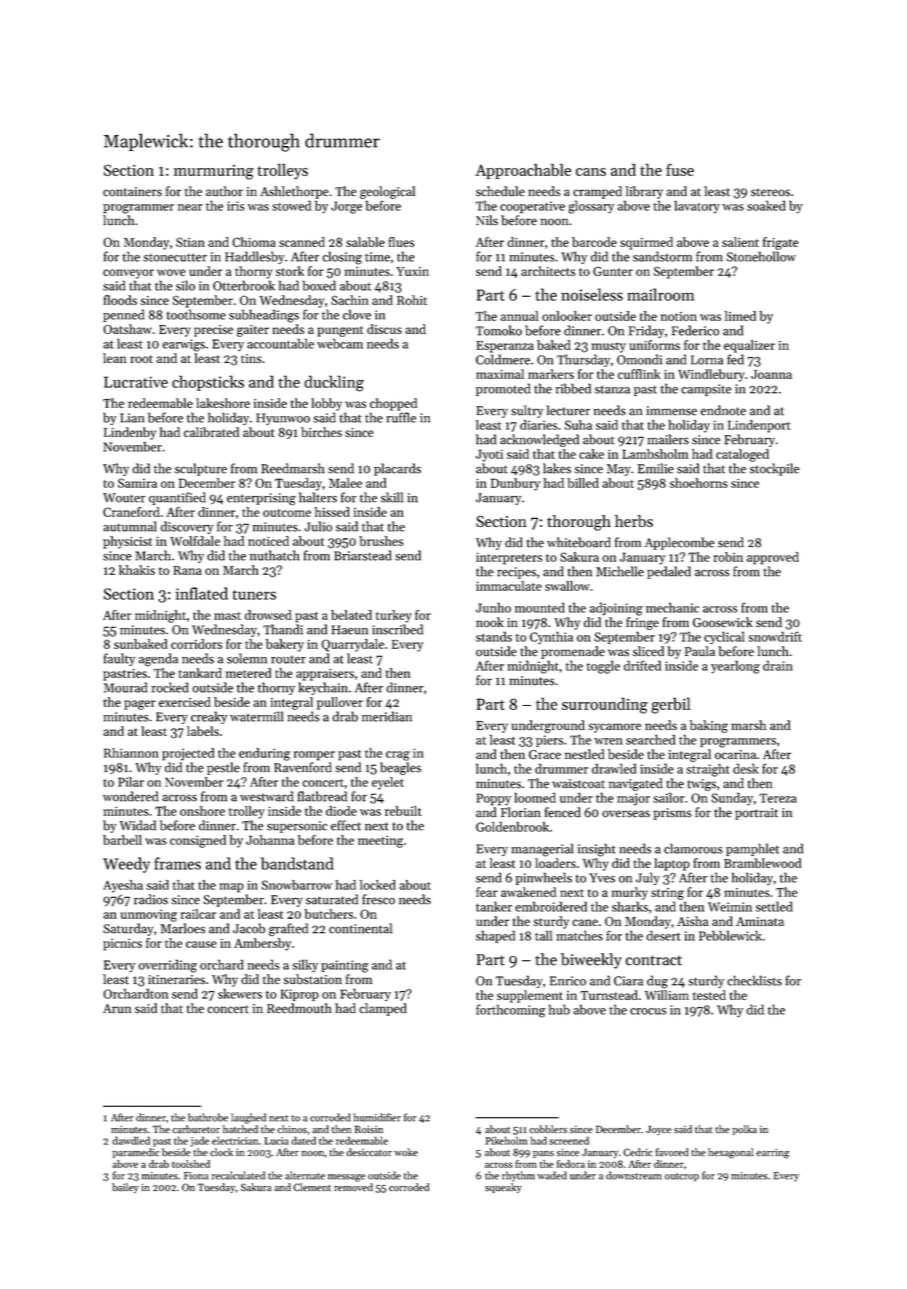 The width and height of the screenshot is (907, 1289). I want to click on author, so click(224, 191).
